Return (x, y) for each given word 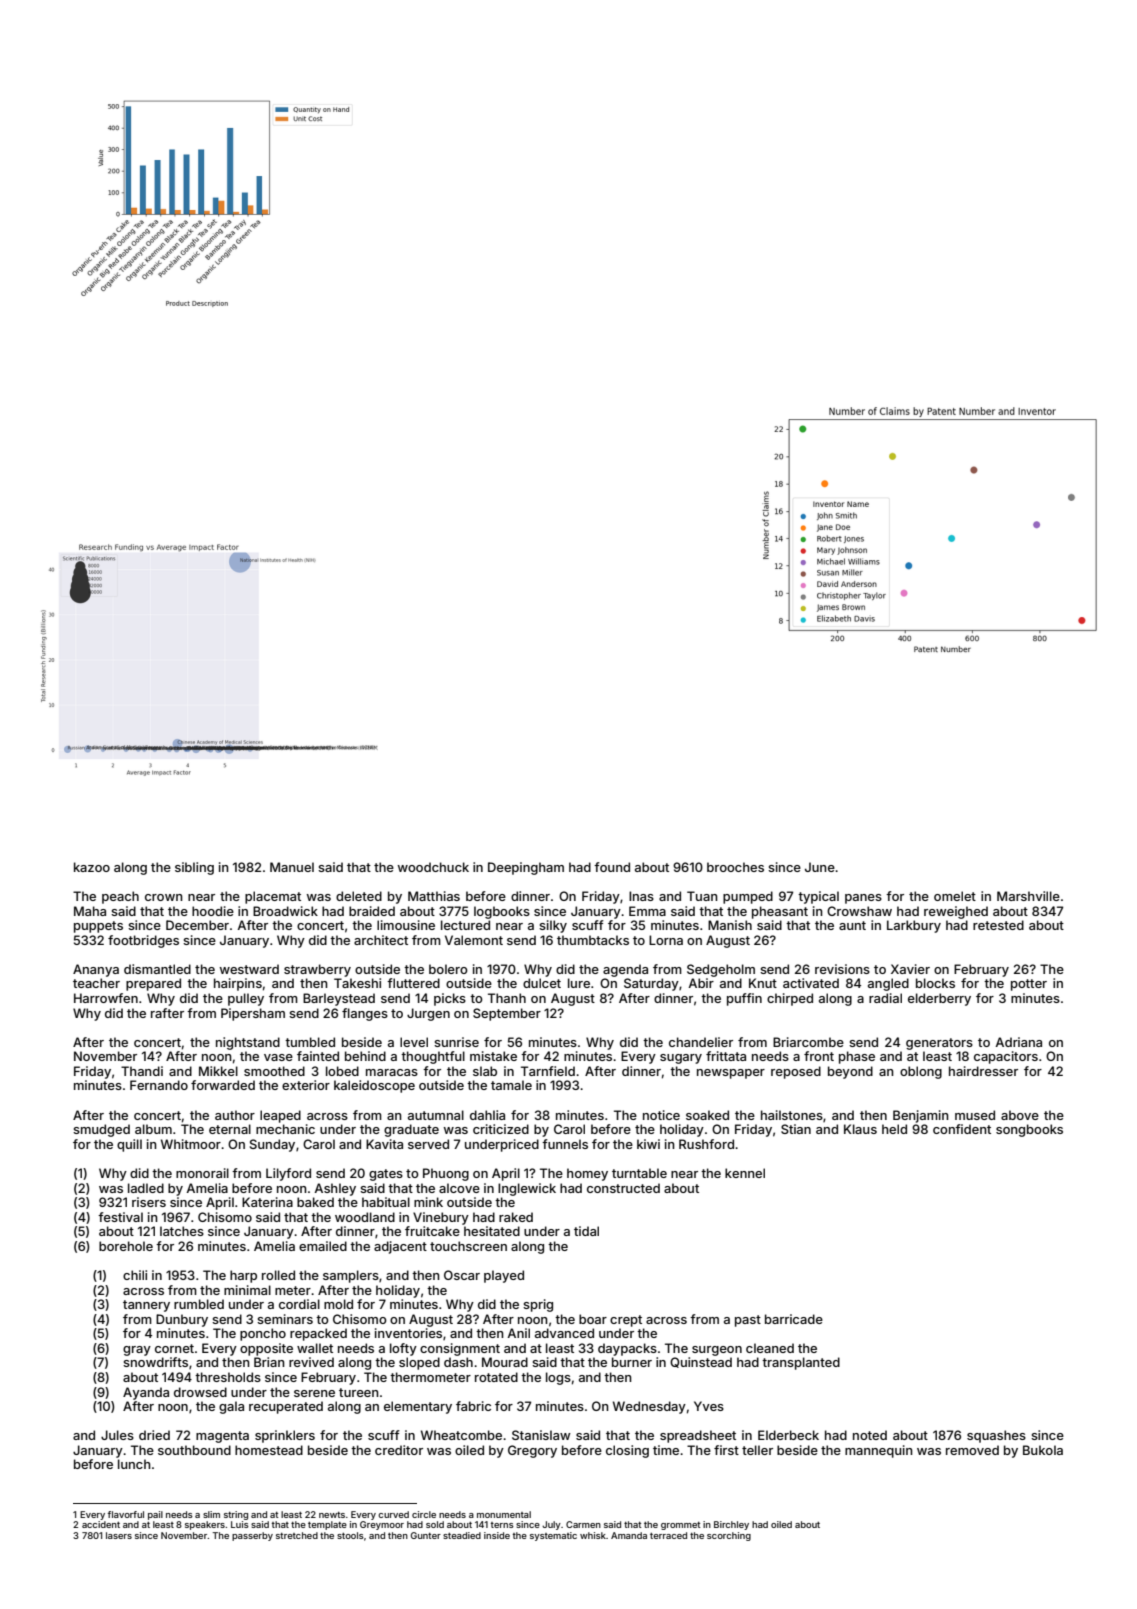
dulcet (542, 983)
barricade (794, 1319)
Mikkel (218, 1071)
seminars (285, 1319)
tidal (586, 1231)
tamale (511, 1085)
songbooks (1029, 1130)
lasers (119, 1535)
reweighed (956, 912)
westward (249, 969)
